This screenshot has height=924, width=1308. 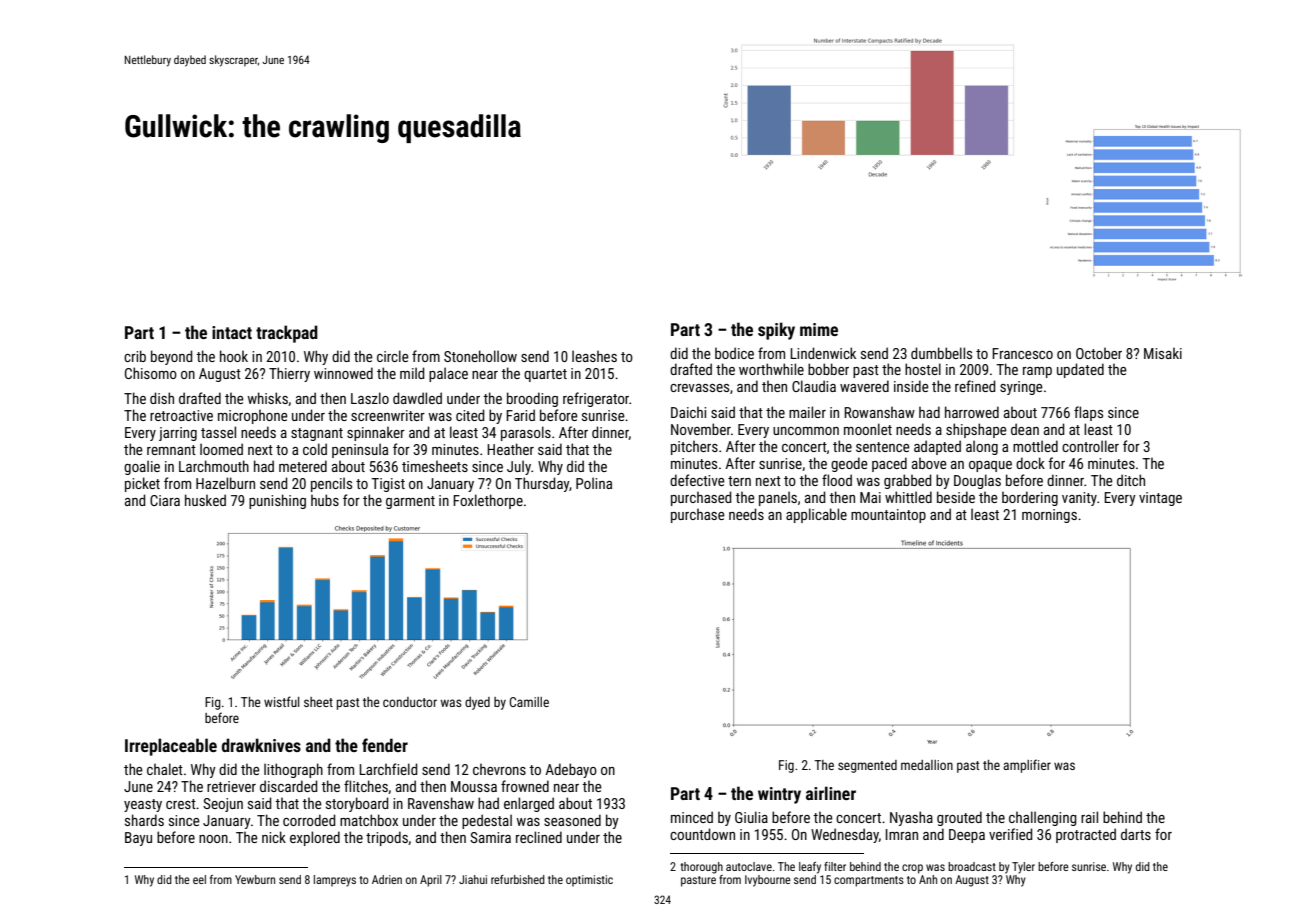 I want to click on matchbox, so click(x=369, y=820).
